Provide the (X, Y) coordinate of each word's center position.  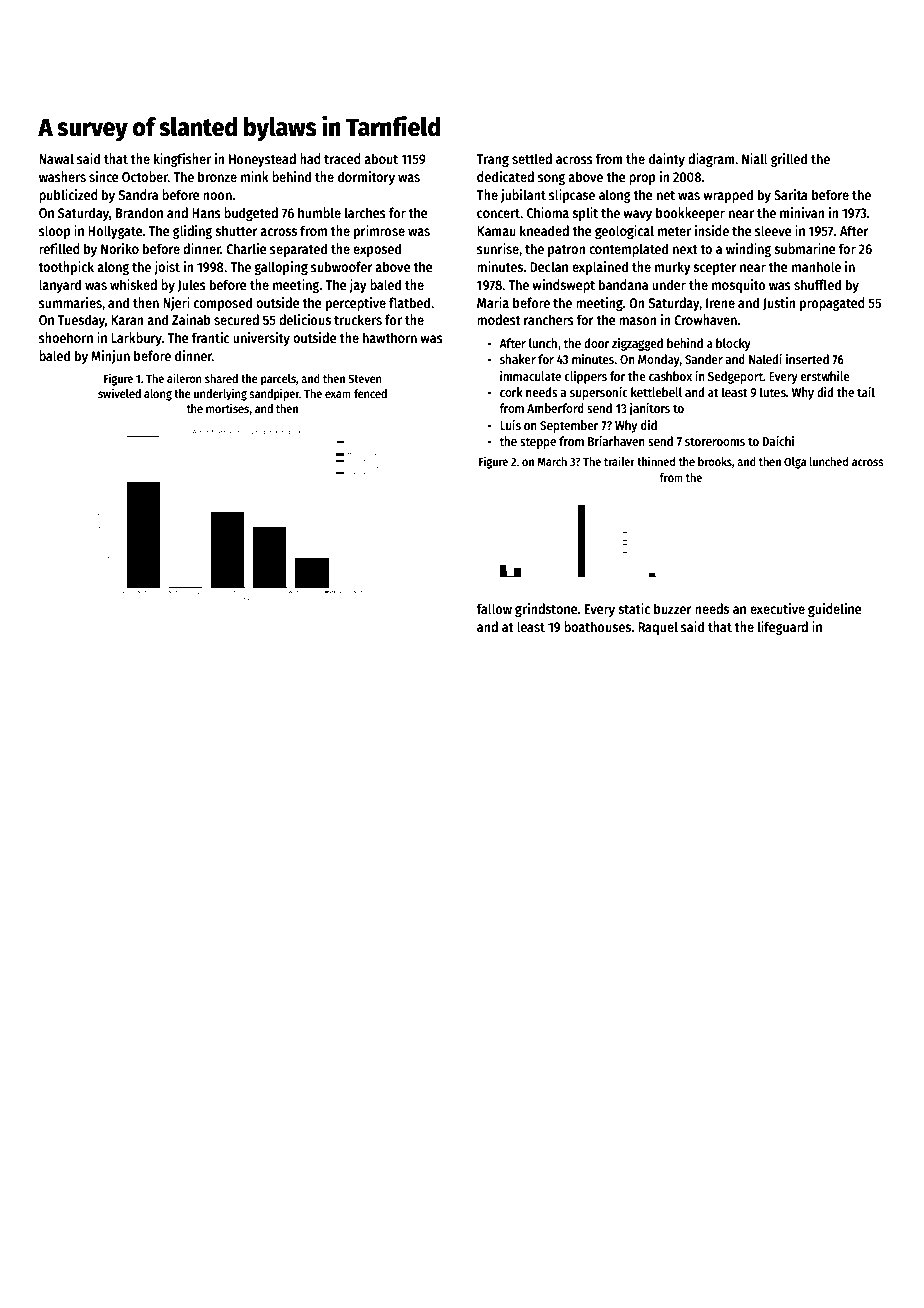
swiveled (119, 393)
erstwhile (825, 376)
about (381, 158)
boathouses (597, 626)
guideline (835, 610)
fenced (370, 393)
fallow (494, 608)
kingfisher (182, 160)
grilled (789, 160)
